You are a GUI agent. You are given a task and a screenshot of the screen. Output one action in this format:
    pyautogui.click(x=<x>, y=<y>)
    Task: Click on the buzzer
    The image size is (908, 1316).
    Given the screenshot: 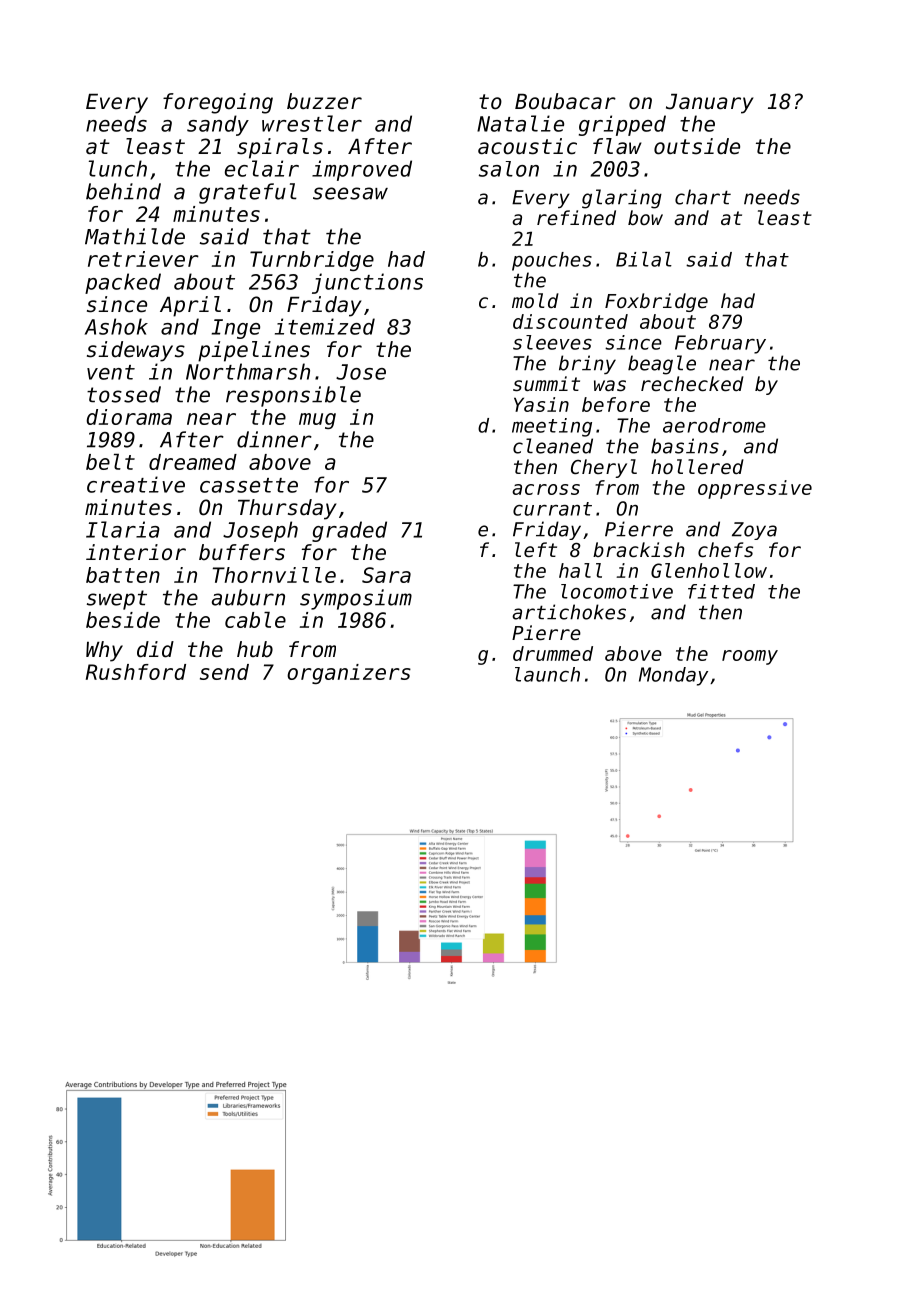 What is the action you would take?
    pyautogui.click(x=324, y=101)
